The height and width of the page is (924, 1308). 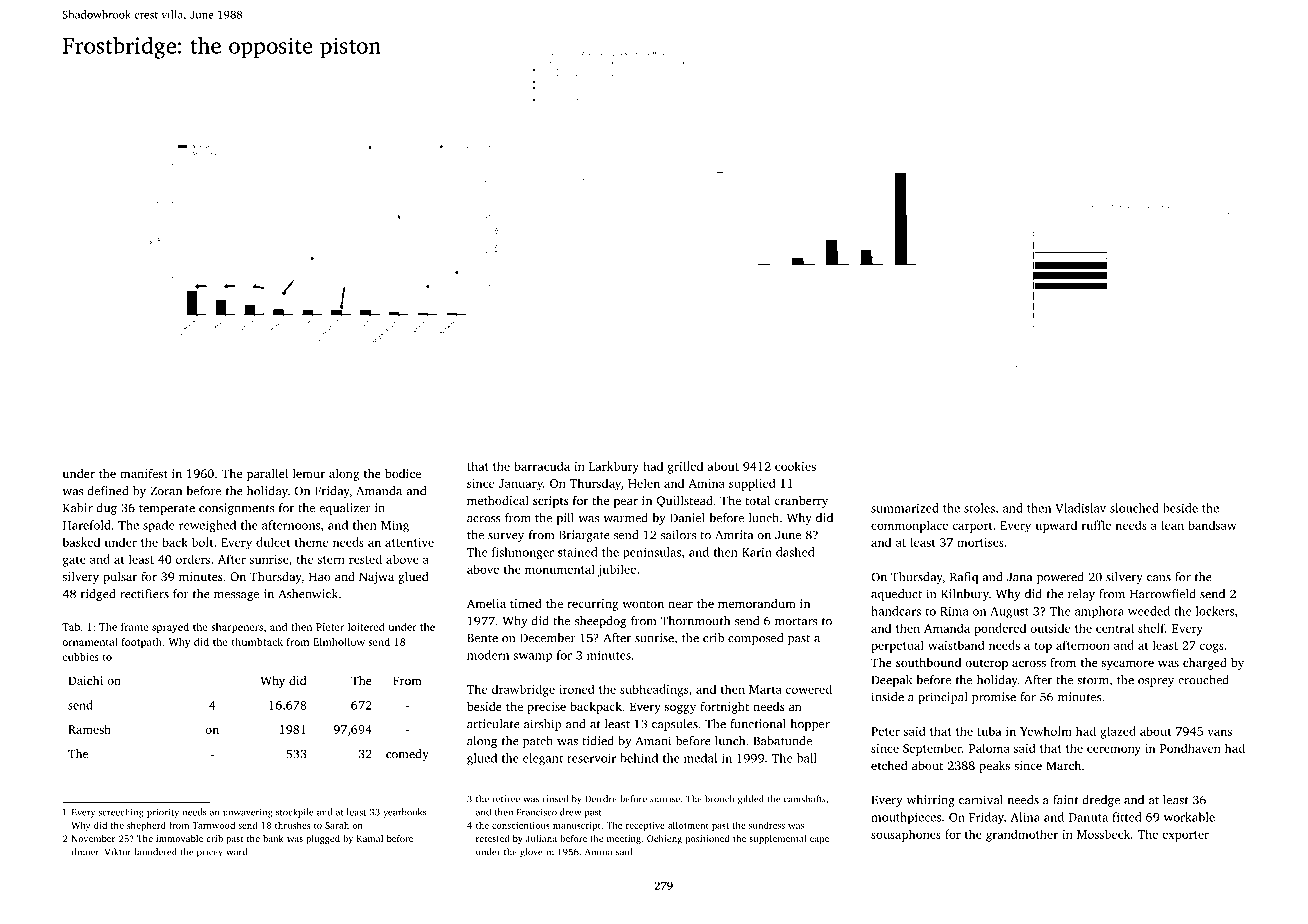 What do you see at coordinates (700, 758) in the page?
I see `medal` at bounding box center [700, 758].
